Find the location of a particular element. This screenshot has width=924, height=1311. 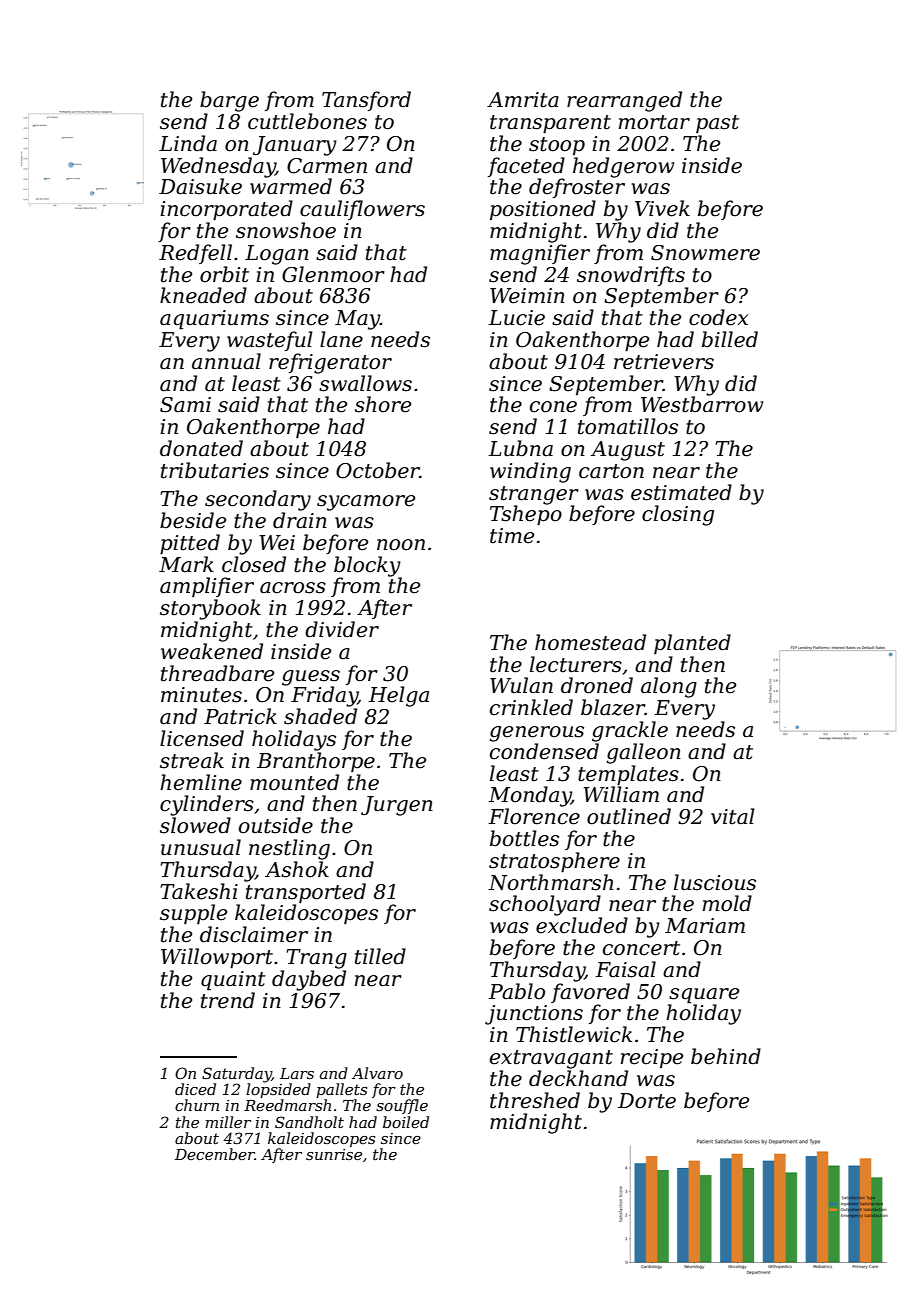

planted is located at coordinates (692, 644).
